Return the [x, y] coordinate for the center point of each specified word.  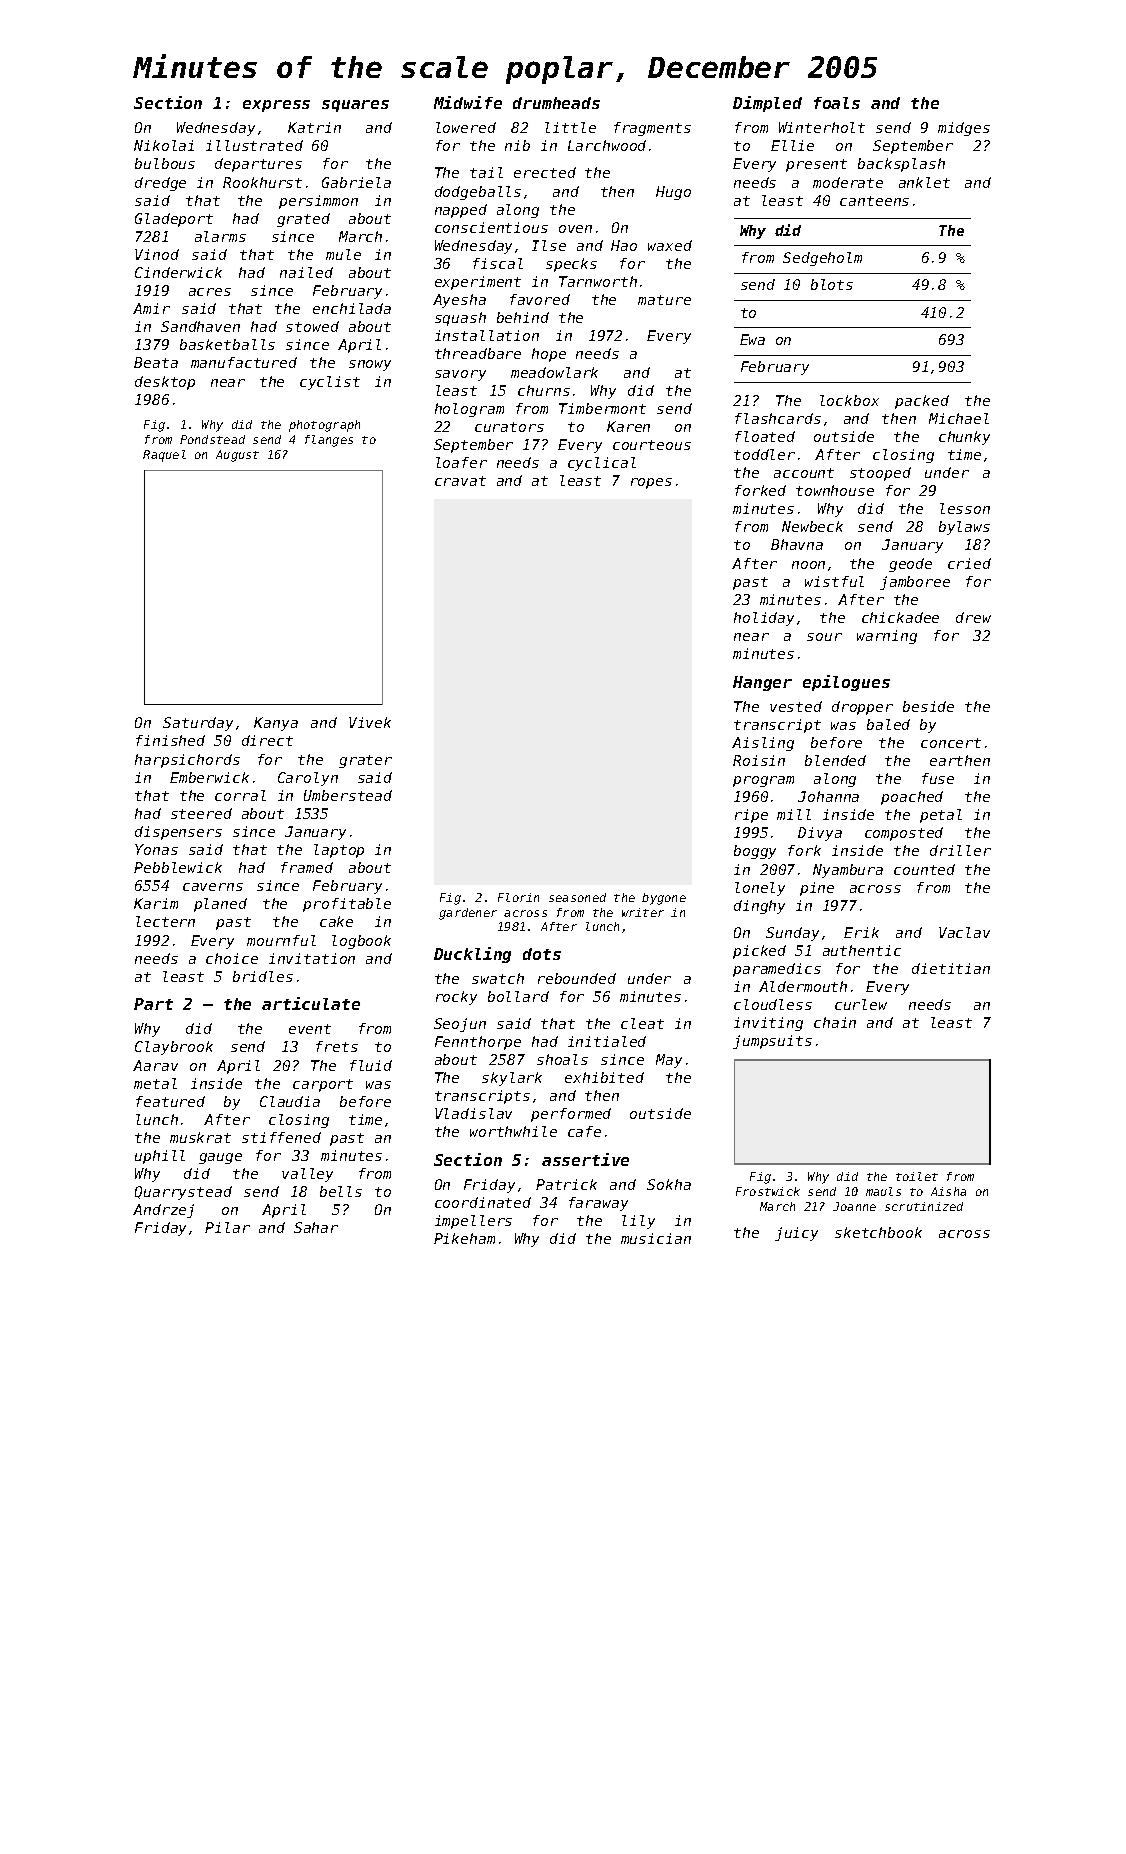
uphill [160, 1157]
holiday [764, 619]
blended [835, 760]
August [237, 456]
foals [837, 103]
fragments [652, 129]
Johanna [828, 796]
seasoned [577, 897]
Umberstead [348, 795]
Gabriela [356, 182]
